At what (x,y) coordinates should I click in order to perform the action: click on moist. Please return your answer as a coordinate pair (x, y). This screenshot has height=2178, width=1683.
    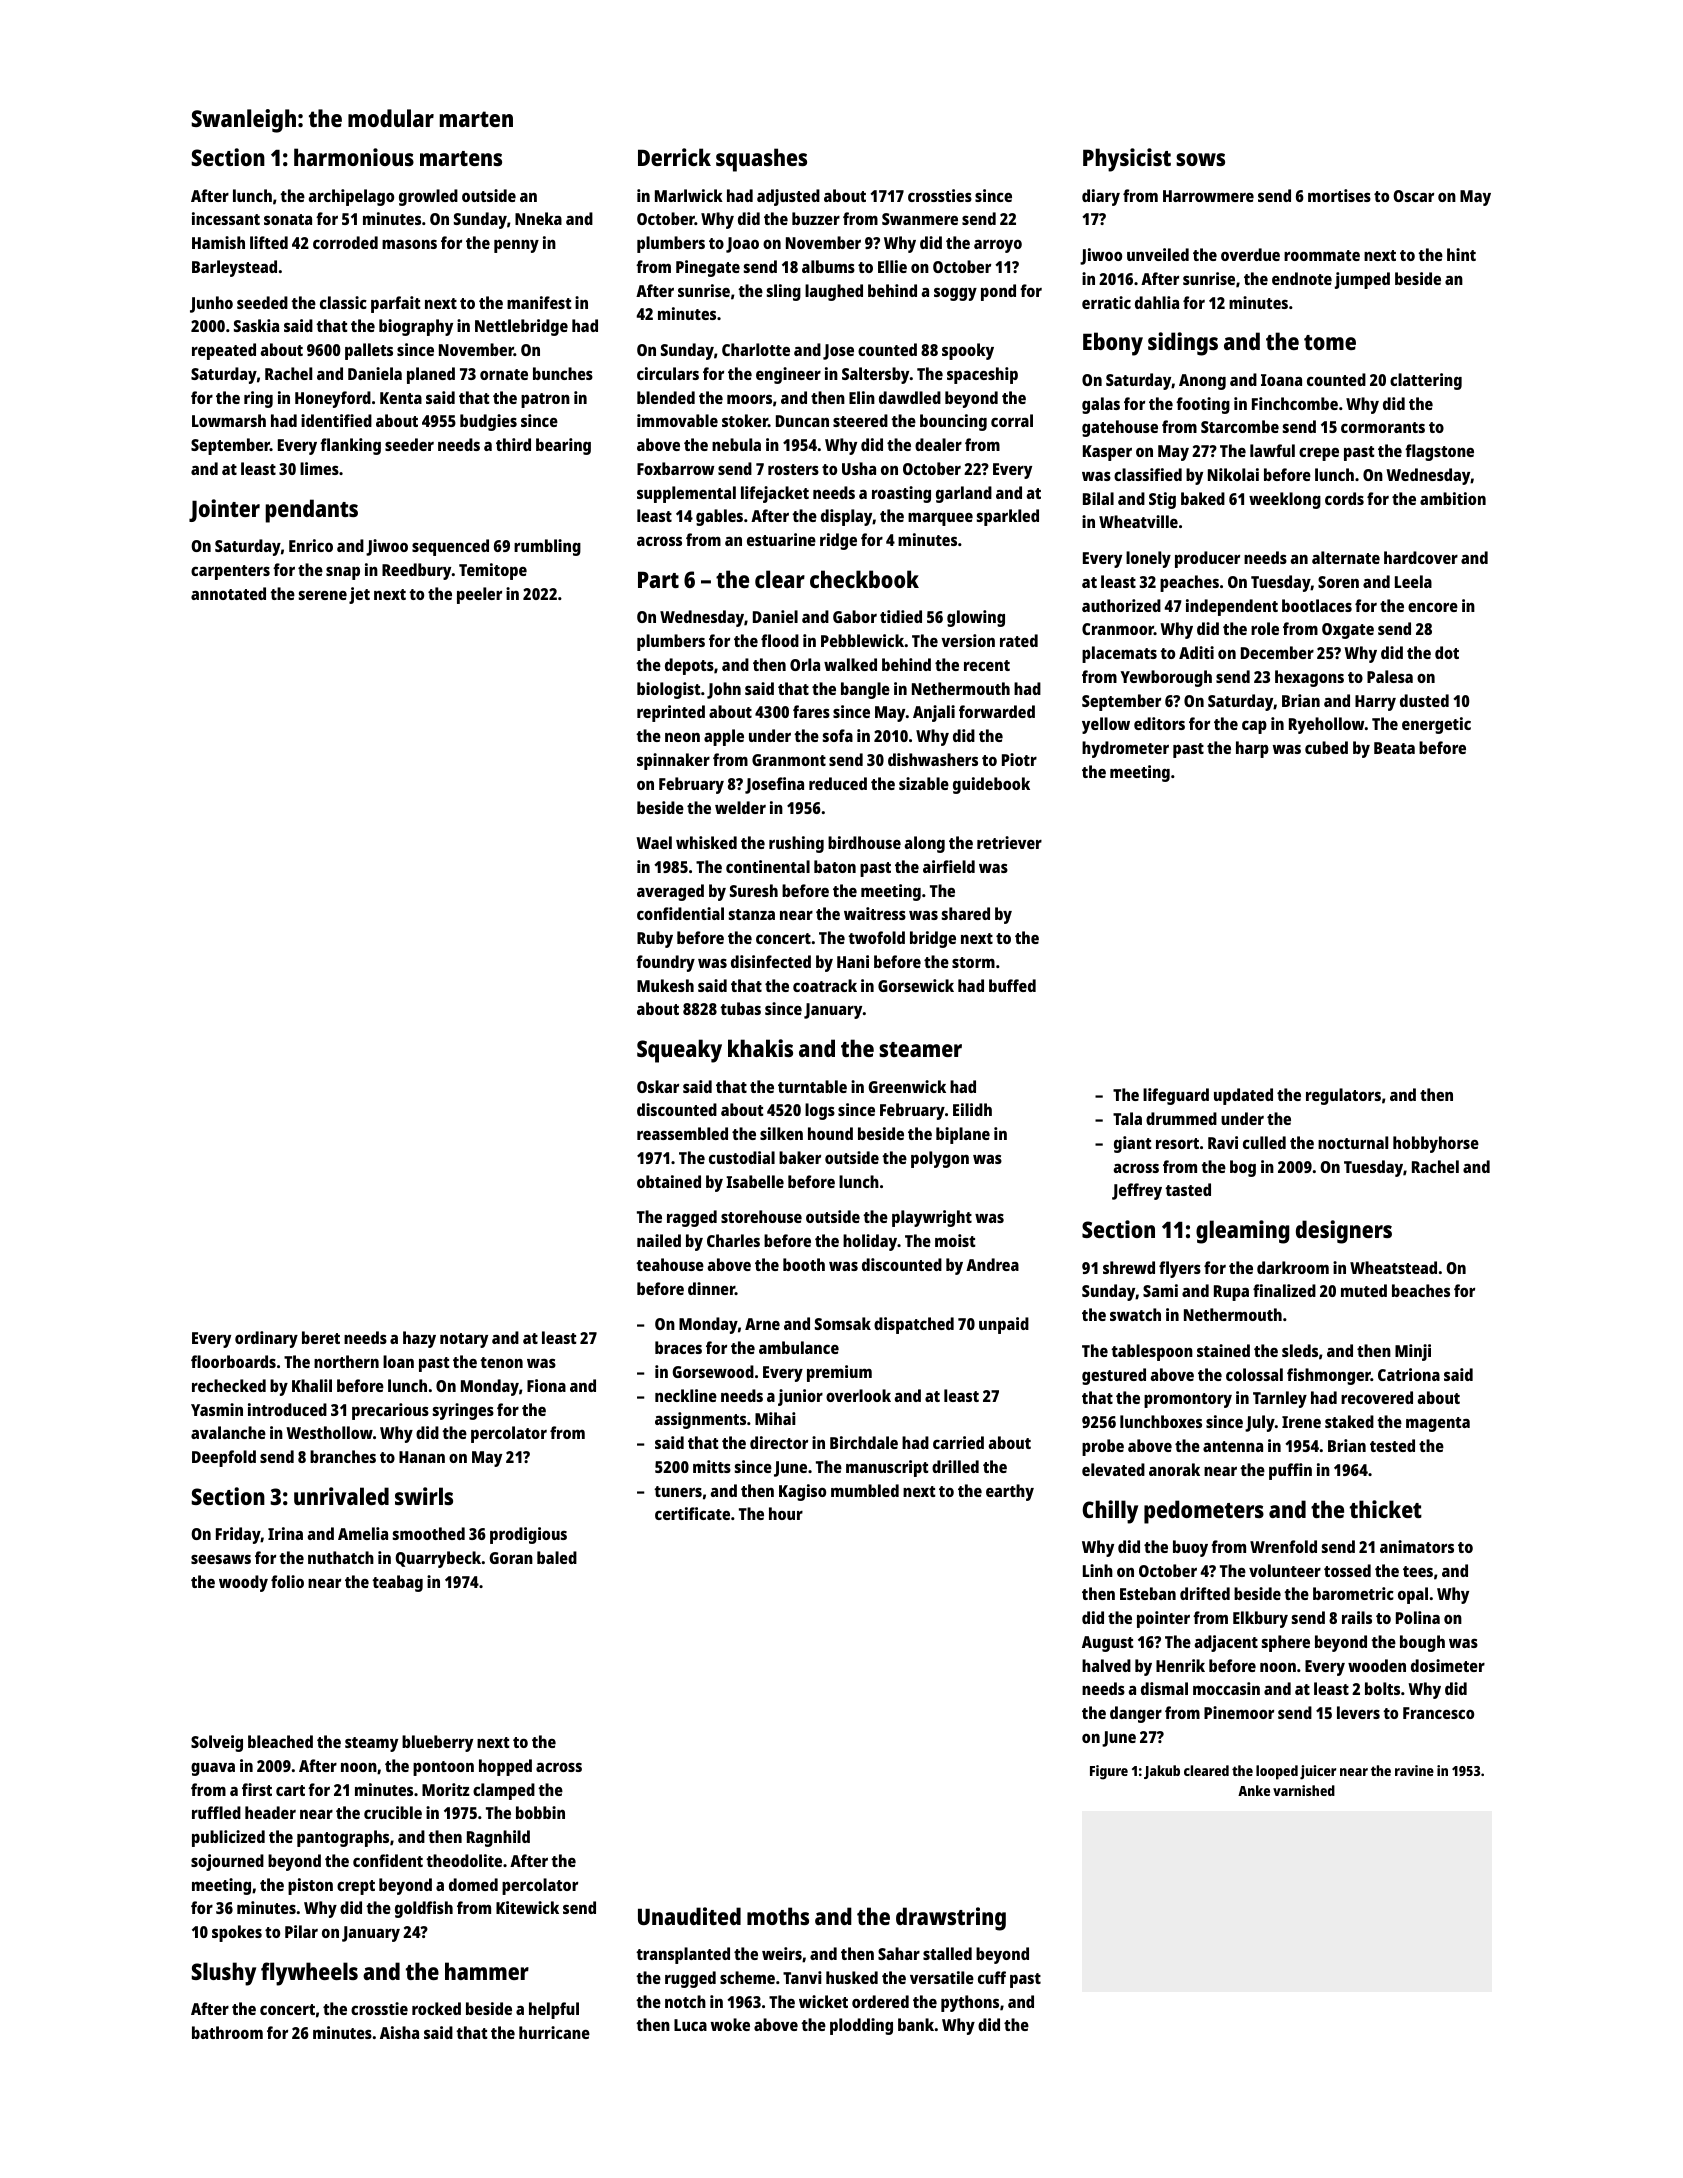
    Looking at the image, I should click on (955, 1240).
